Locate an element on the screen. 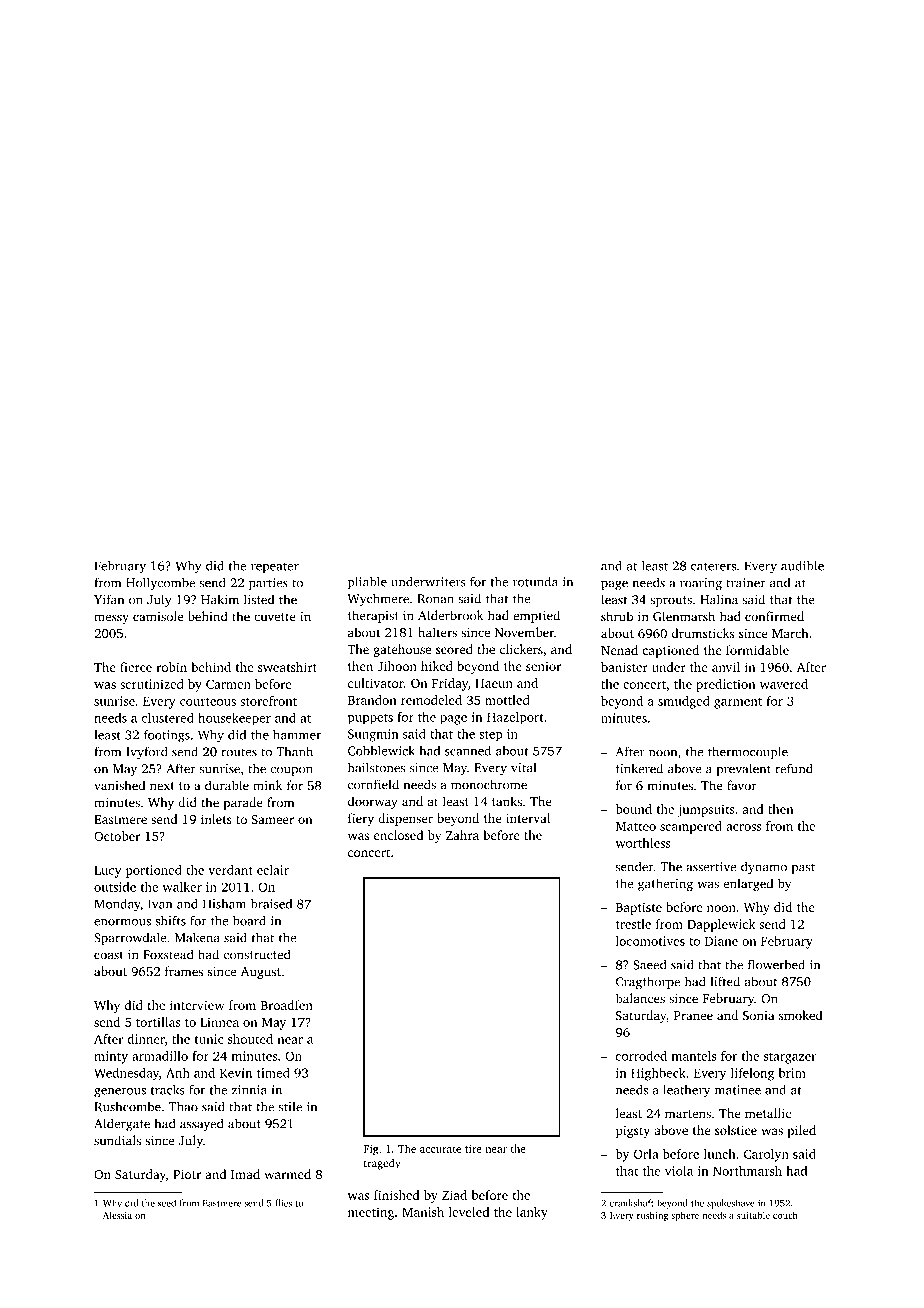 This screenshot has width=924, height=1308. lunch is located at coordinates (720, 1154).
